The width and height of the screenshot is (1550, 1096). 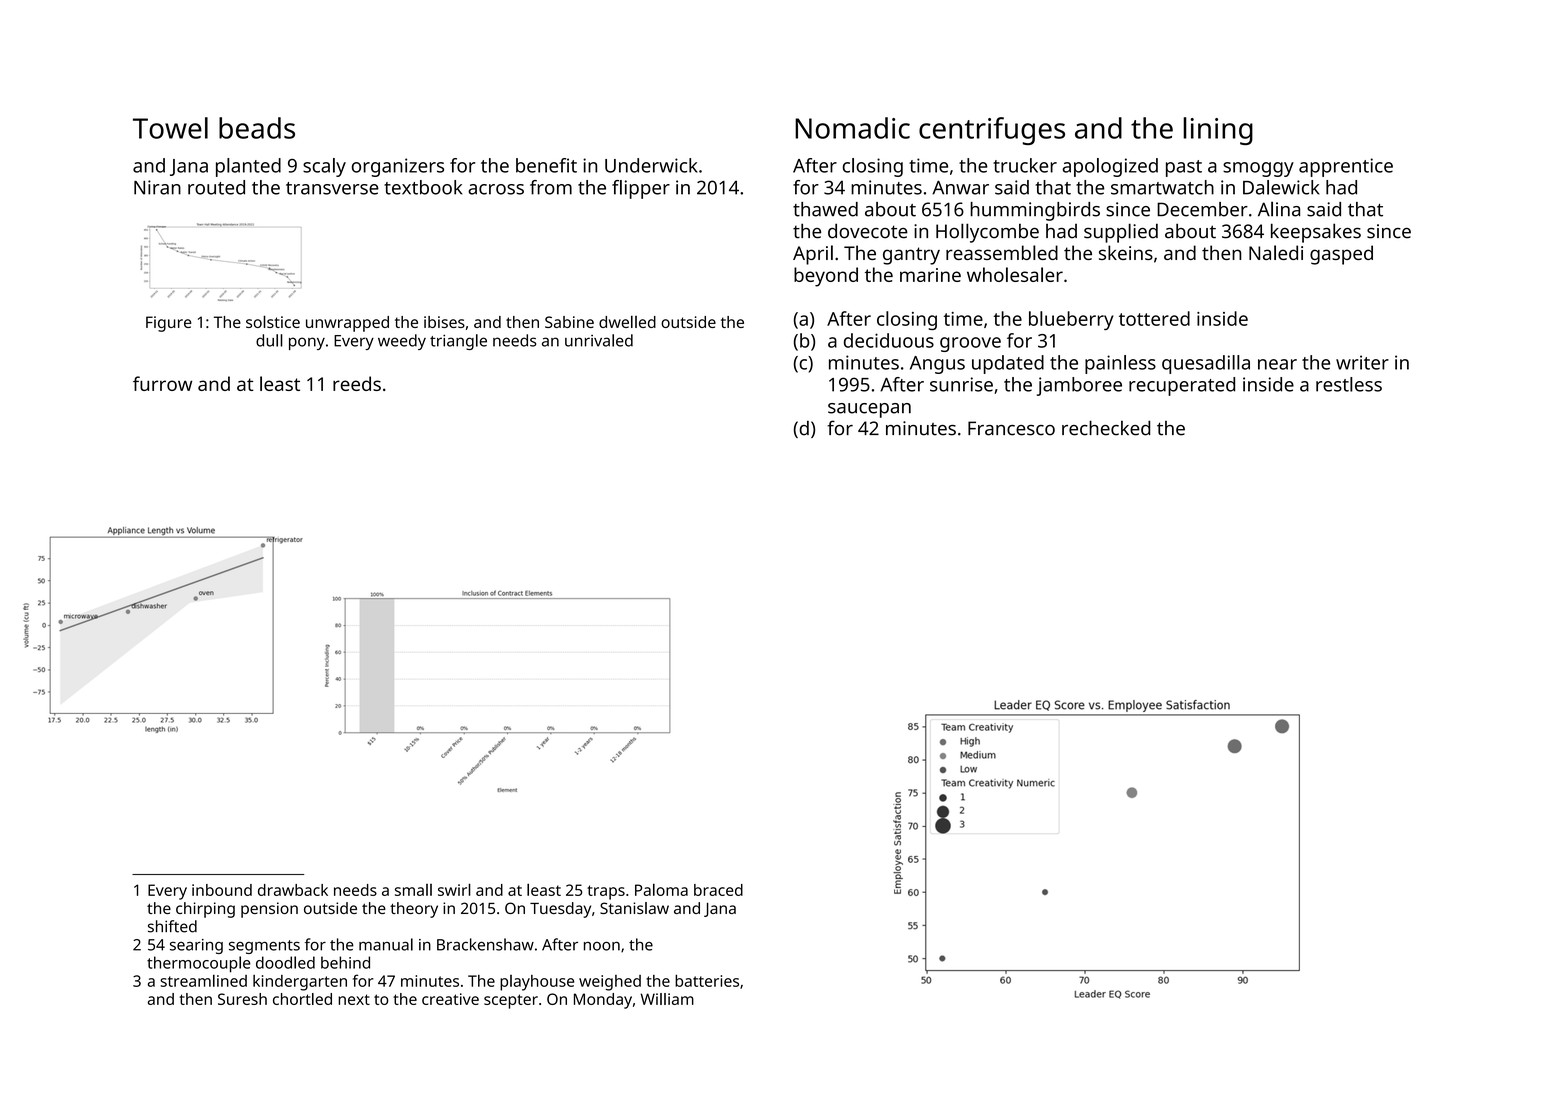 I want to click on Francesco, so click(x=1011, y=428).
